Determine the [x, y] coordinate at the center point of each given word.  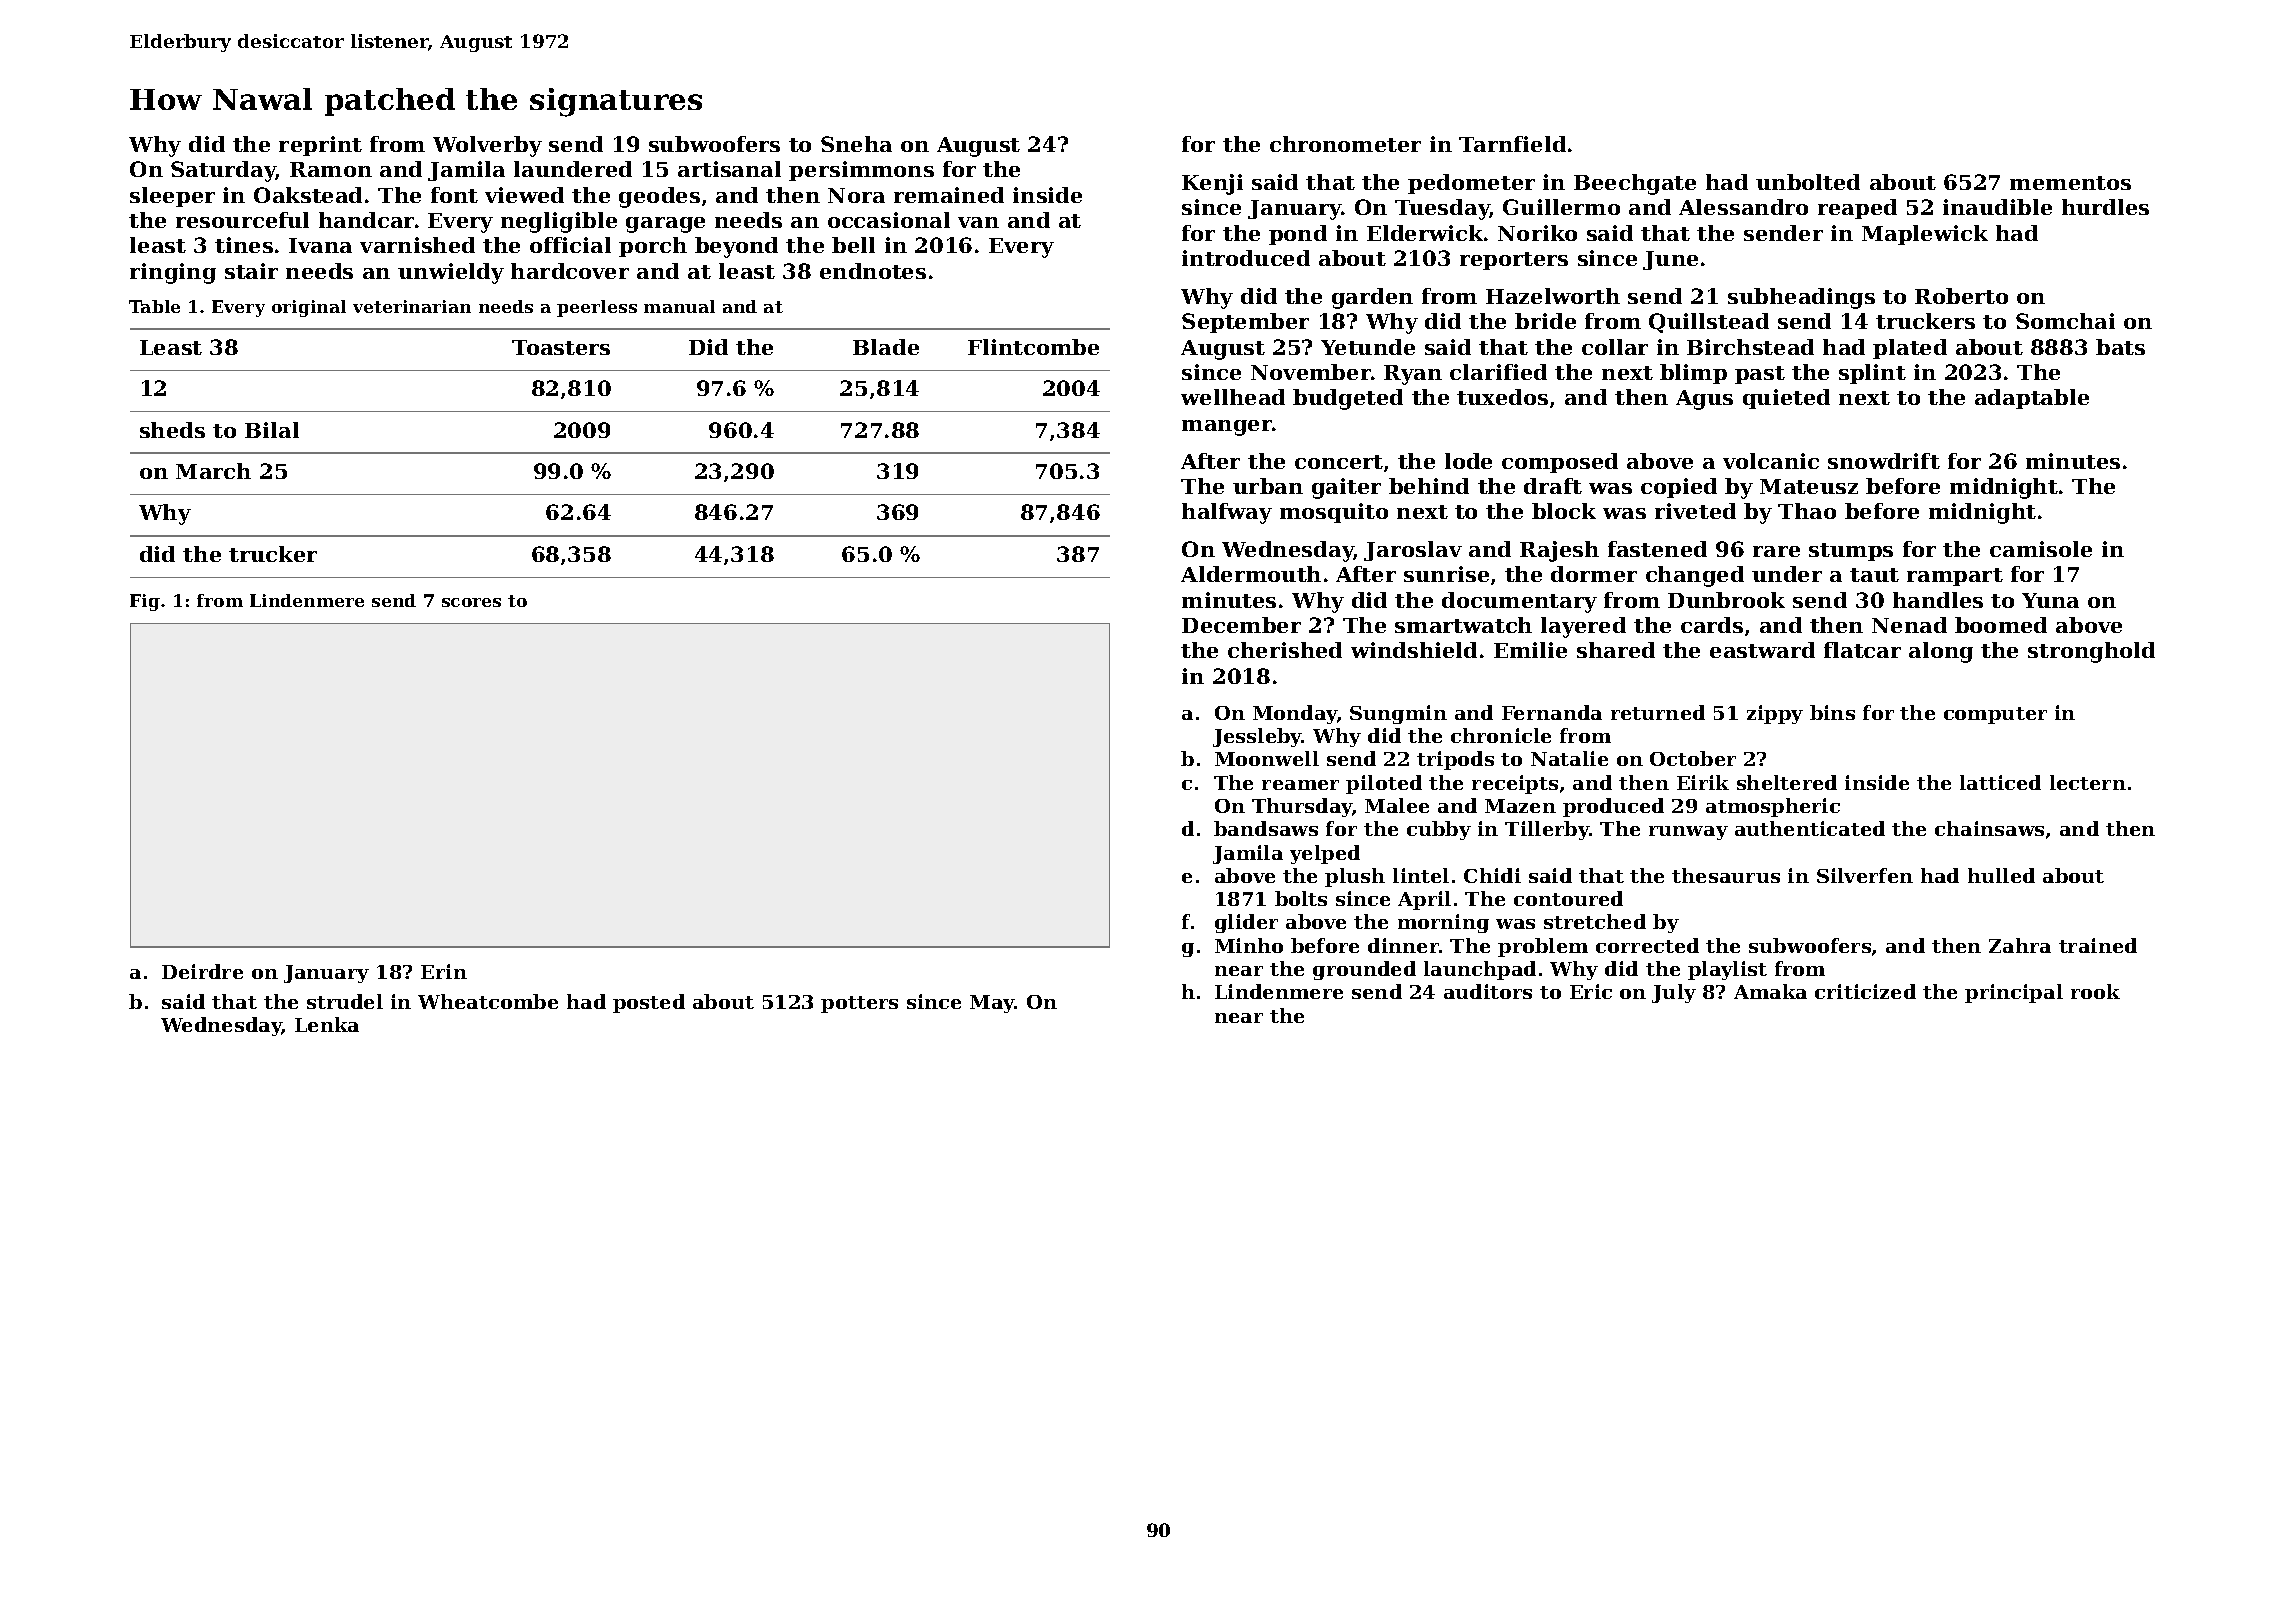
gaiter [1346, 488]
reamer [1300, 785]
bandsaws [1266, 828]
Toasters [561, 347]
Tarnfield [1512, 144]
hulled [2001, 875]
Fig [145, 602]
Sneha [856, 144]
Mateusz [1809, 486]
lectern [2088, 782]
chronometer [1345, 144]
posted [649, 1003]
